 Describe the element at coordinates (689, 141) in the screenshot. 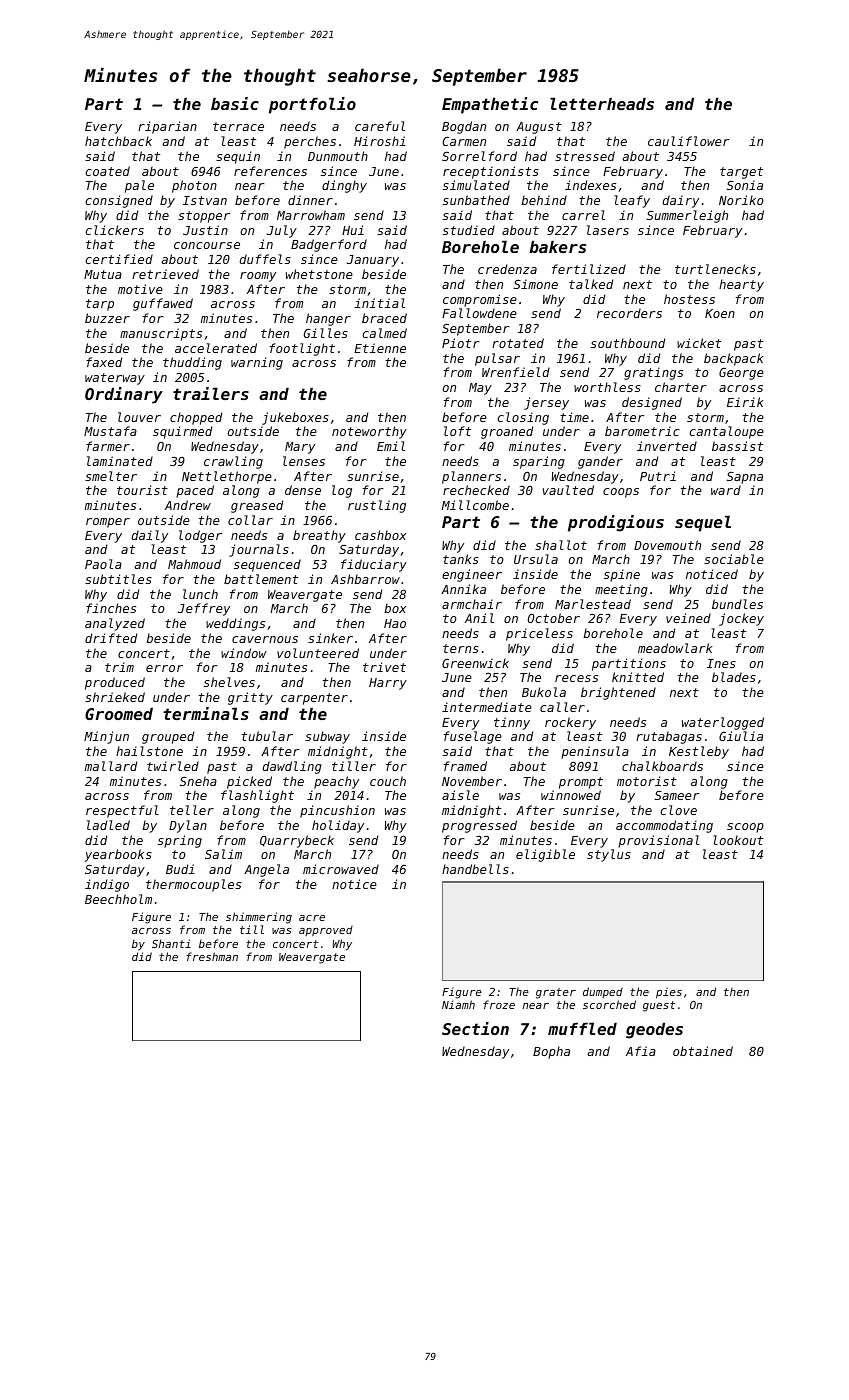

I see `cauliflower` at that location.
